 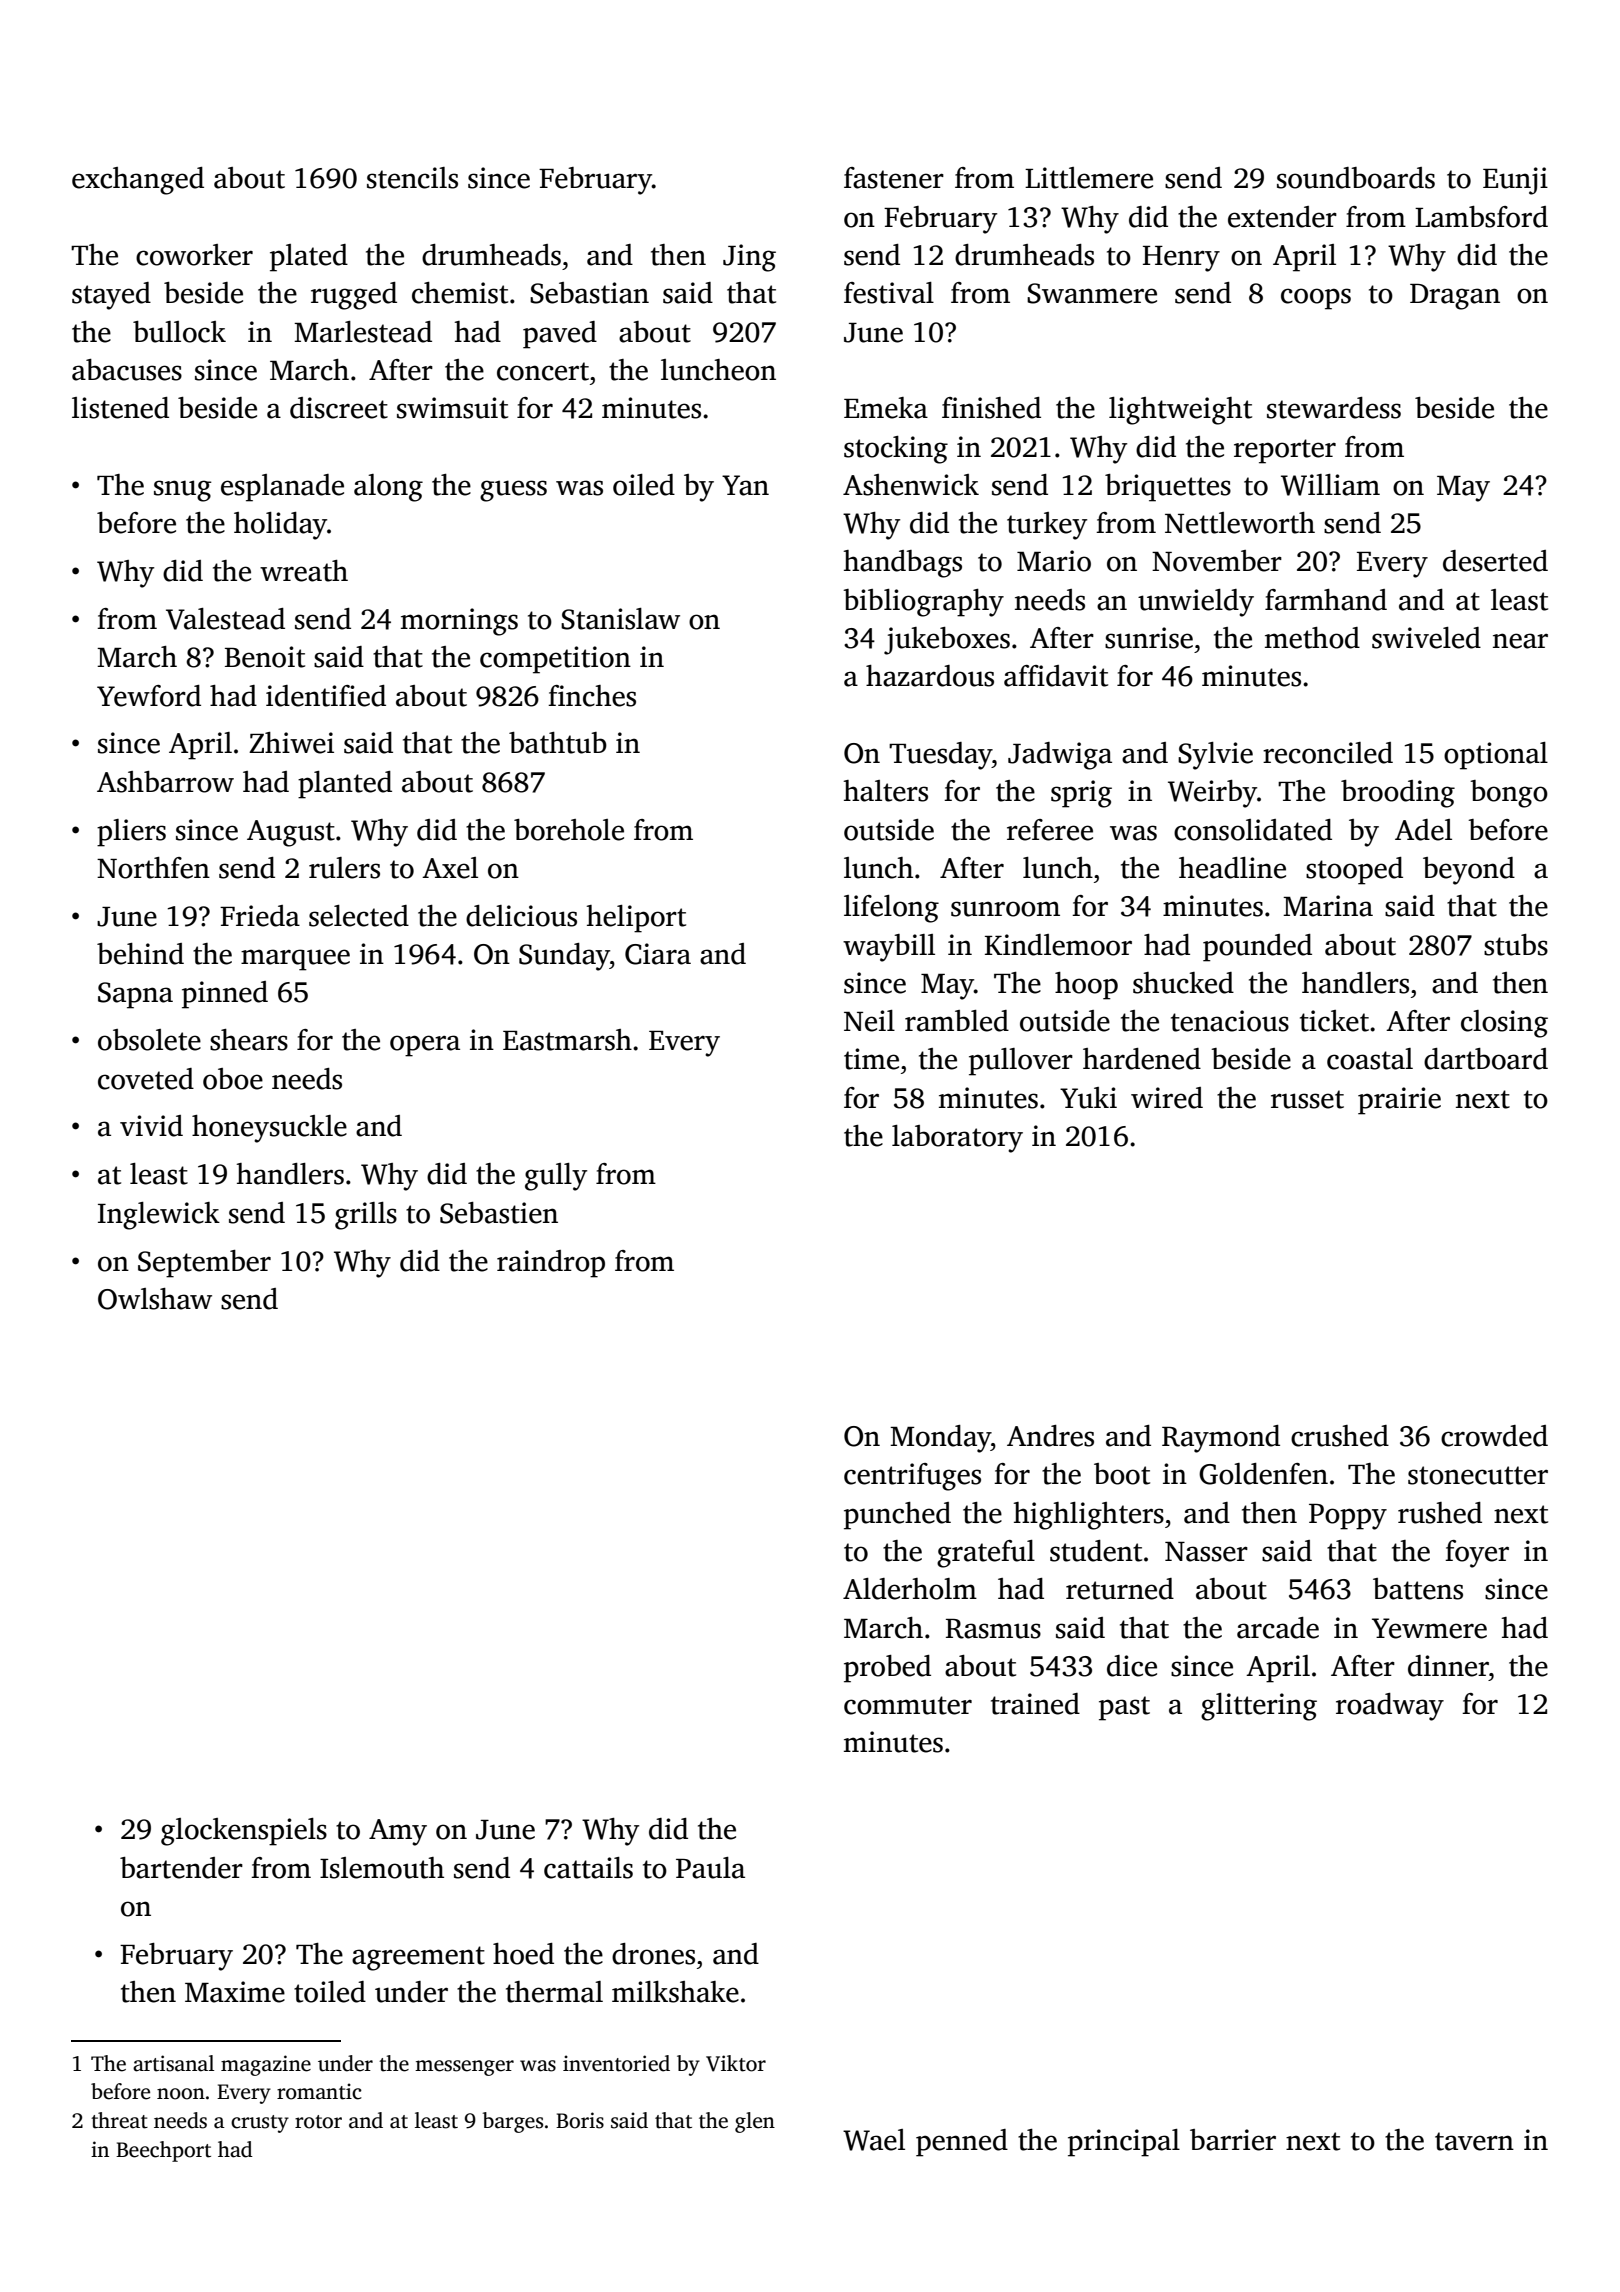 I want to click on rotor, so click(x=318, y=2122).
